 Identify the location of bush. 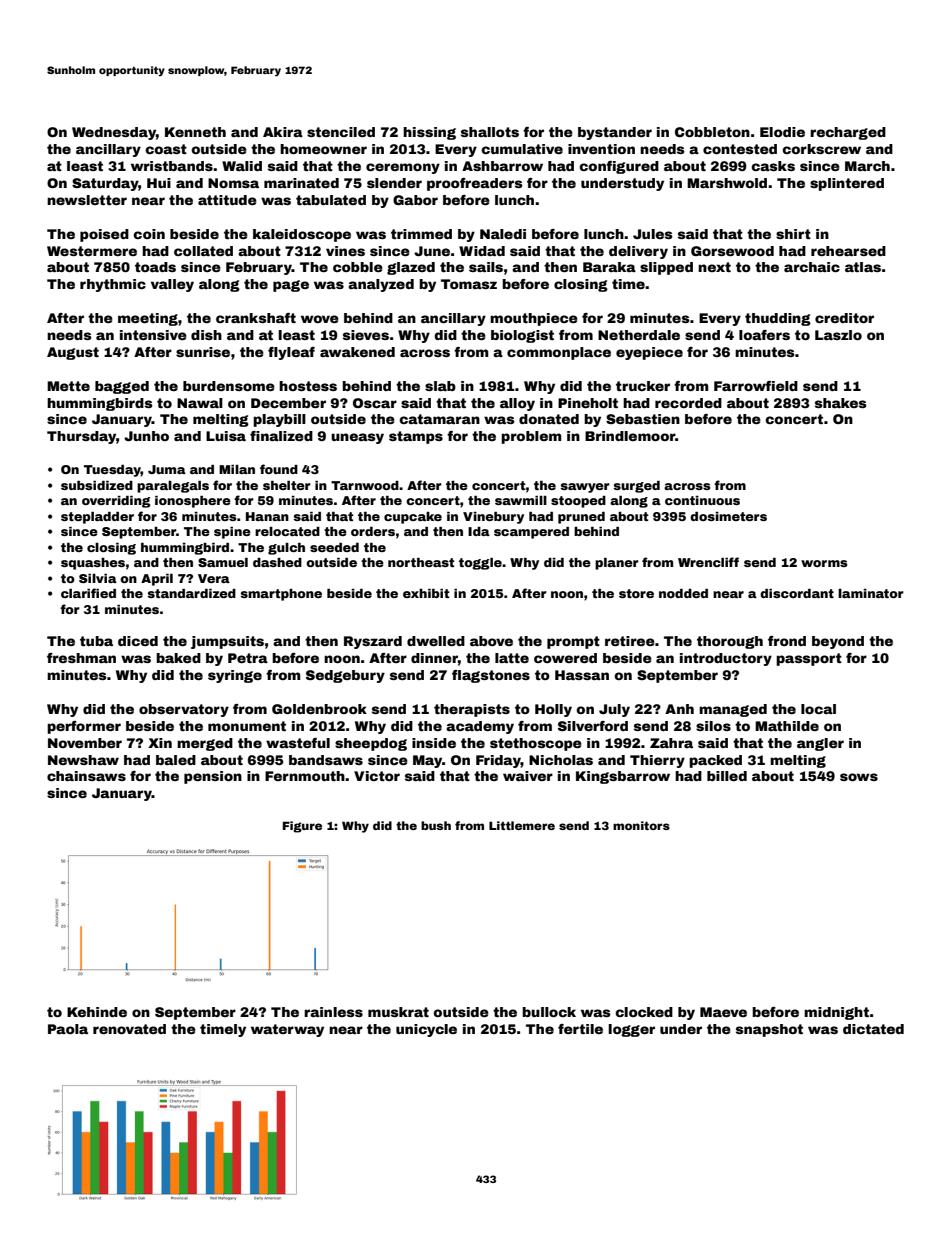
(436, 825).
